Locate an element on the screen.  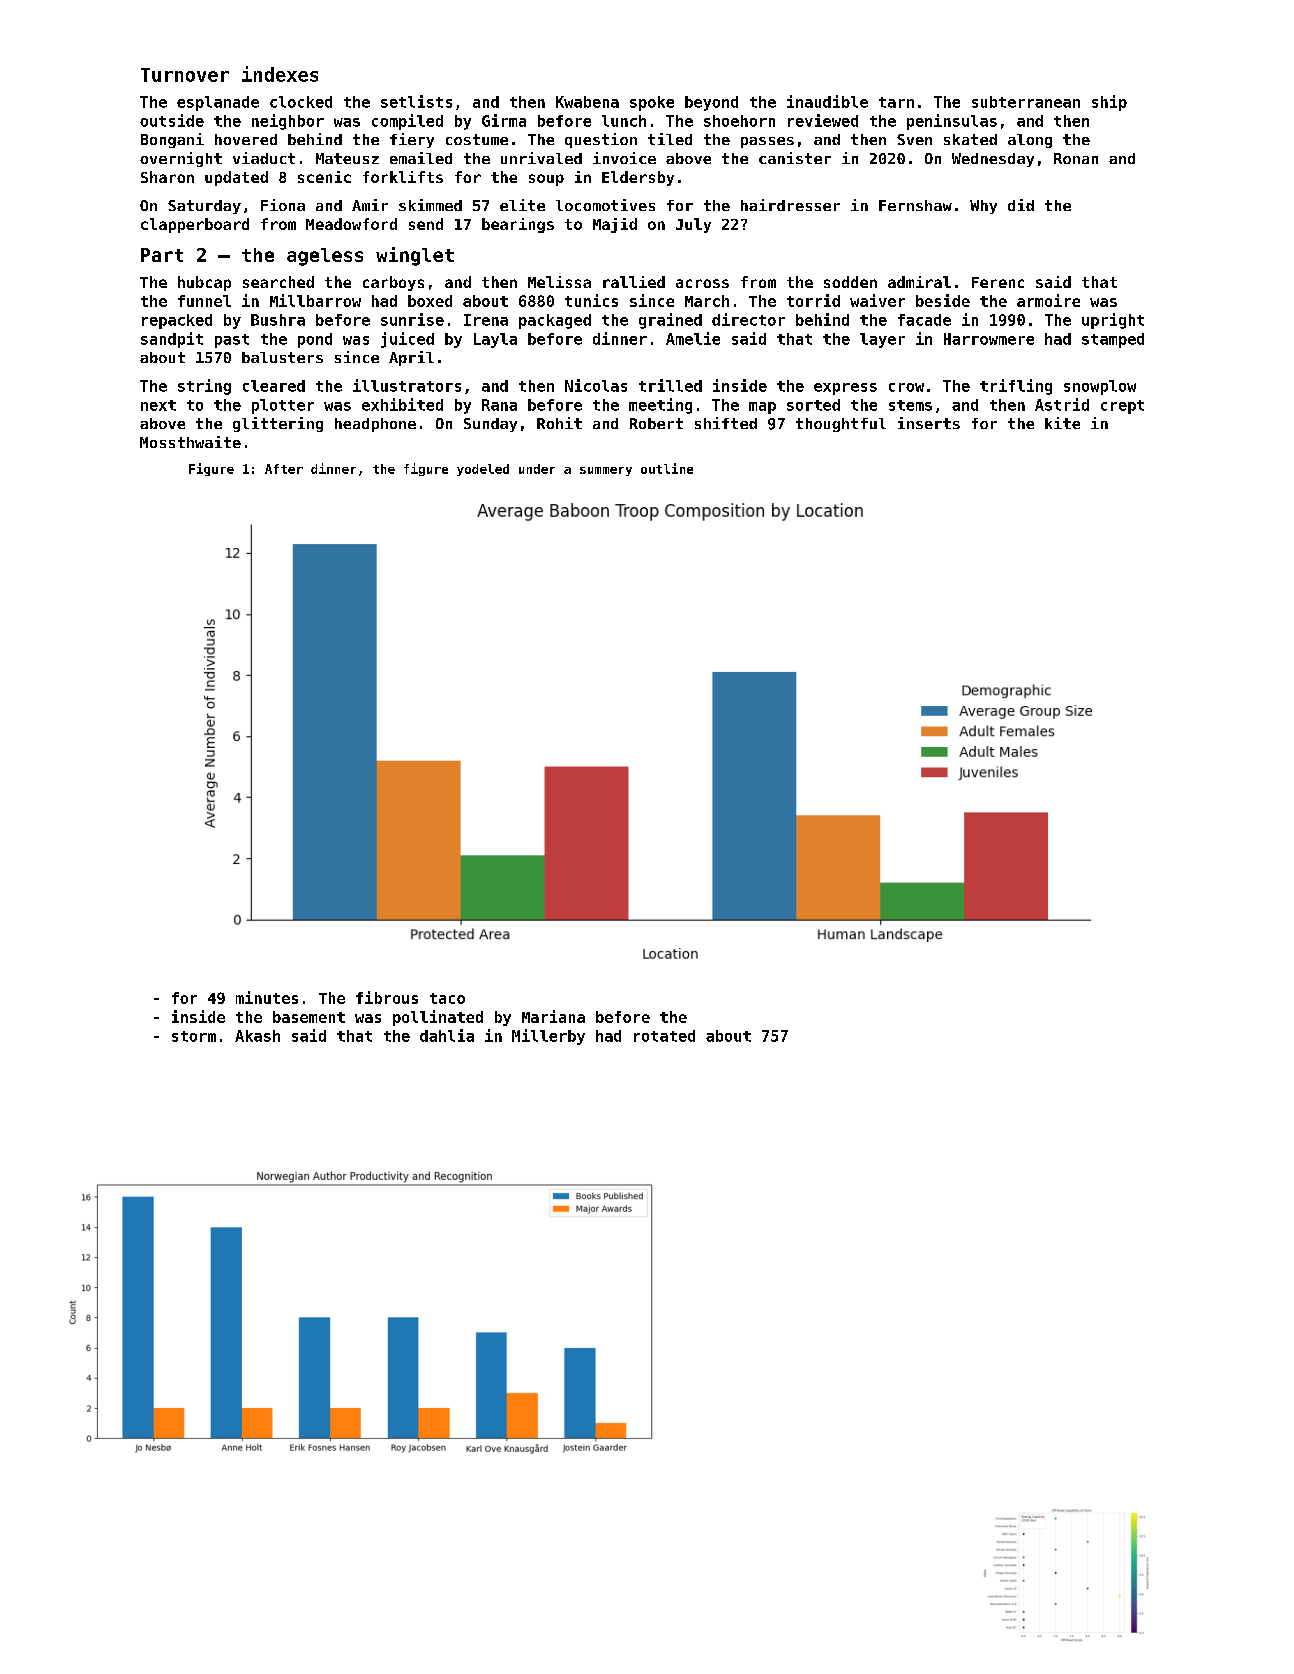
fibrous is located at coordinates (387, 997).
